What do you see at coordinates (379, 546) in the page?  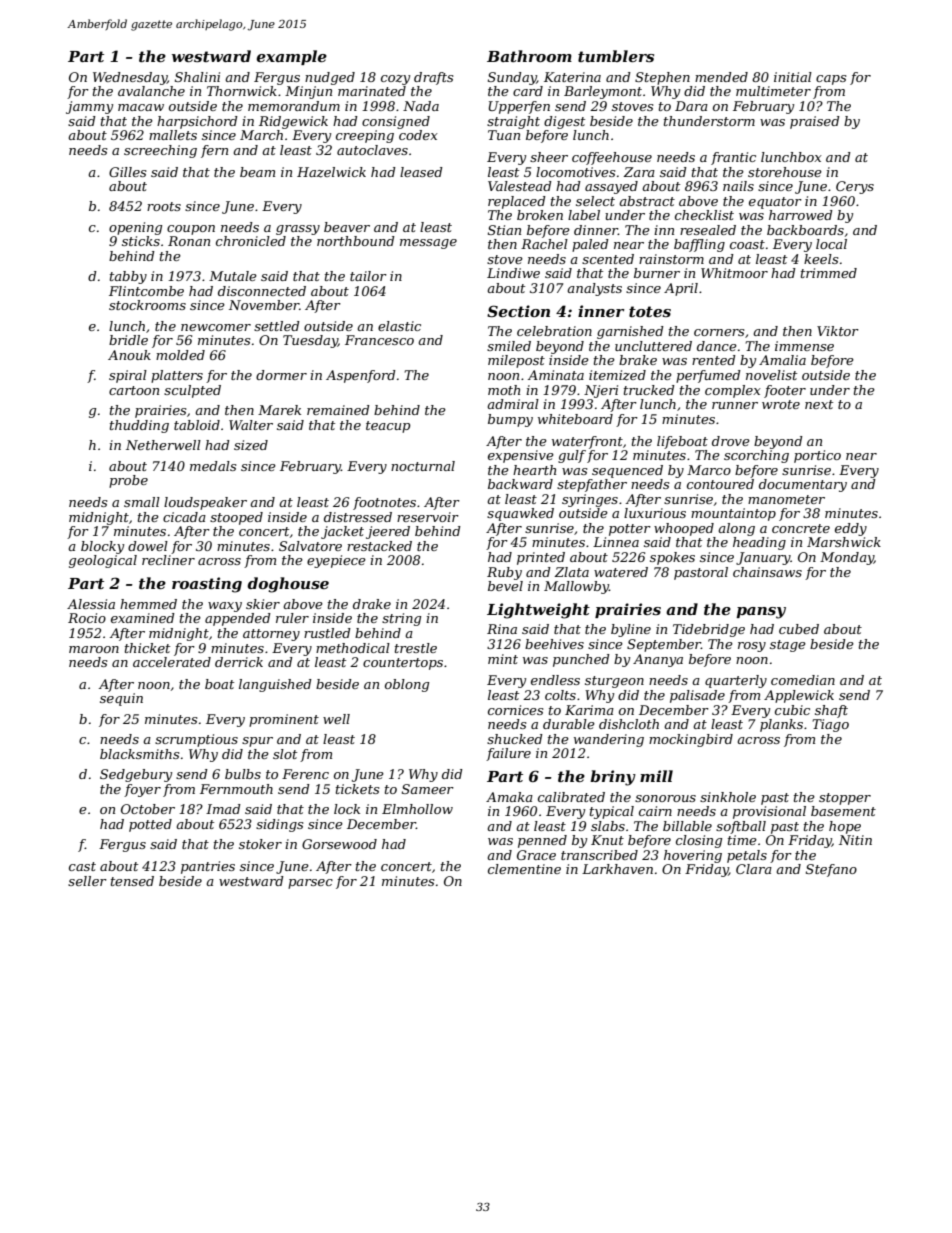 I see `restacked` at bounding box center [379, 546].
